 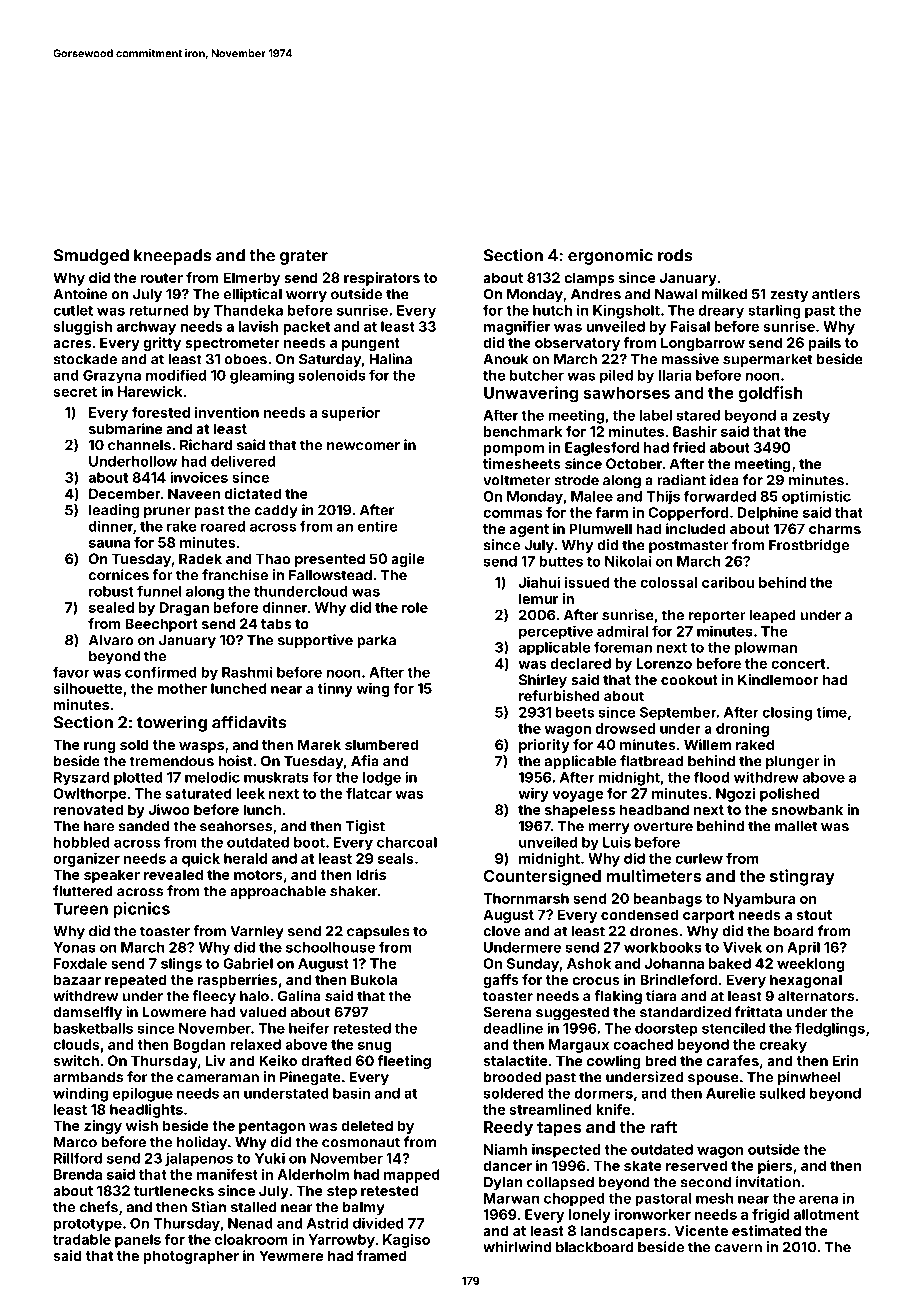 What do you see at coordinates (78, 1174) in the screenshot?
I see `Brenda` at bounding box center [78, 1174].
